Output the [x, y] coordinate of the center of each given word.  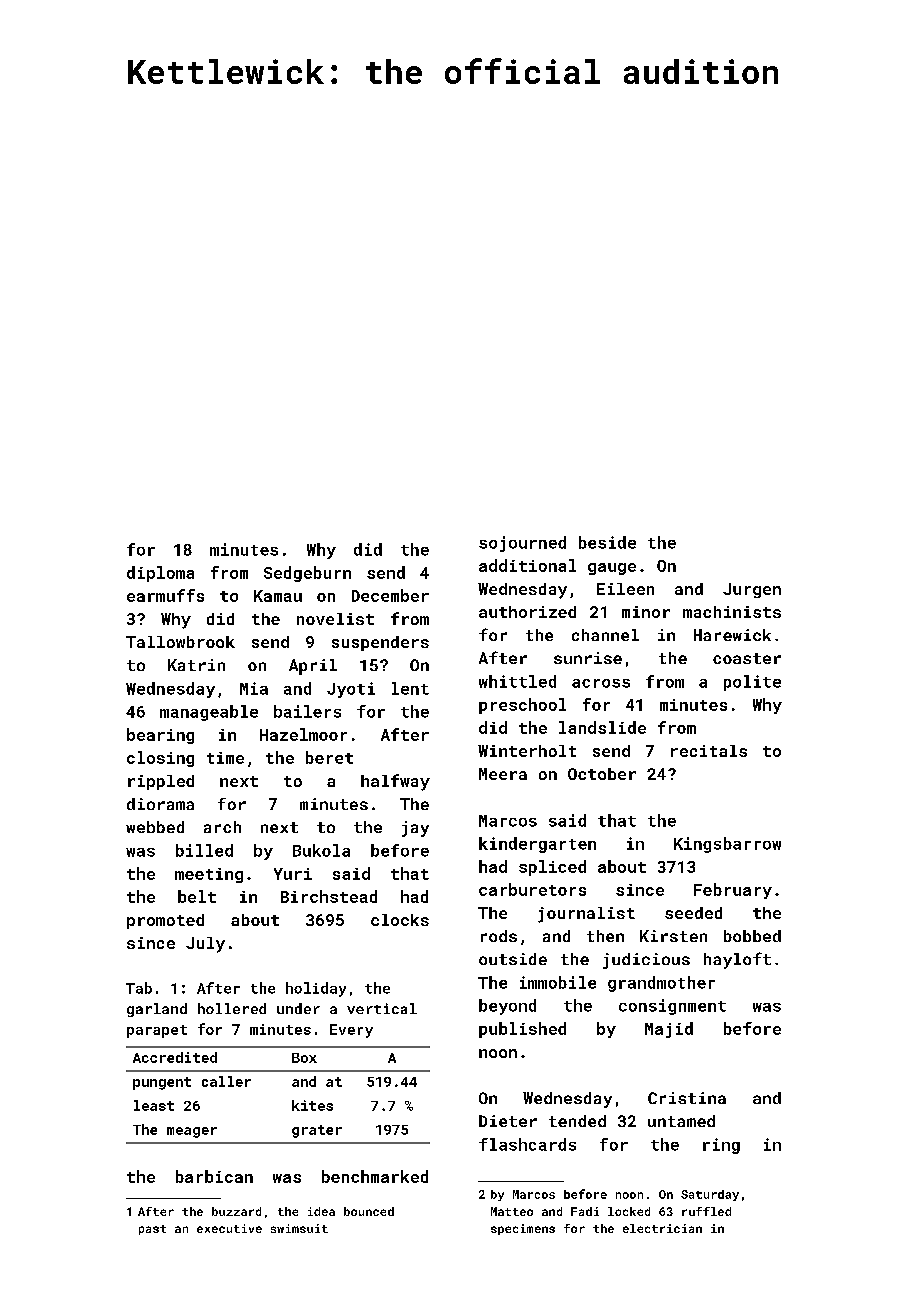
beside [607, 542]
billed [204, 850]
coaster [747, 658]
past [152, 1230]
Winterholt [527, 751]
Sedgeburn [307, 574]
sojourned [522, 544]
